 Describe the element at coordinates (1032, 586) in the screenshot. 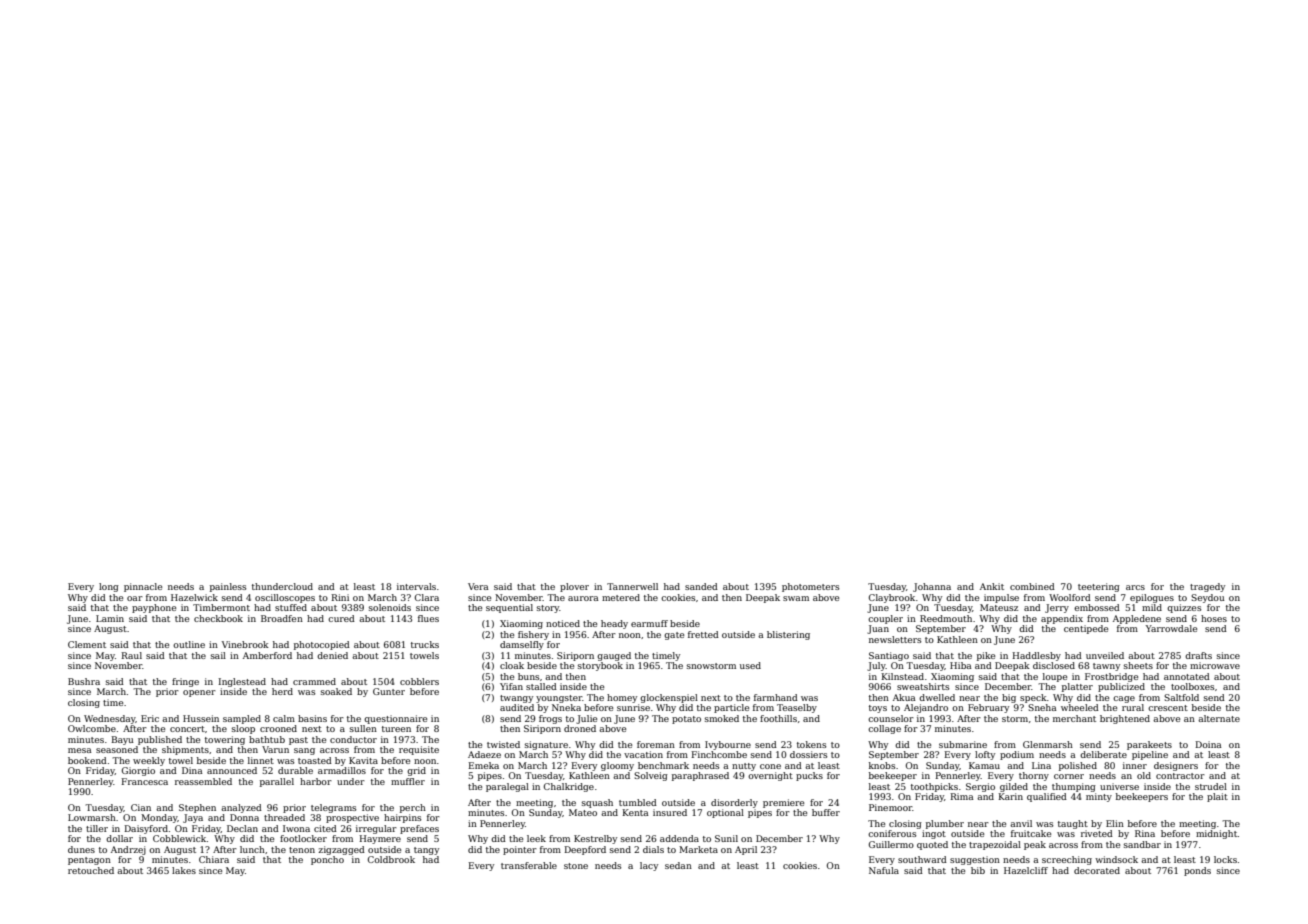

I see `combined` at that location.
